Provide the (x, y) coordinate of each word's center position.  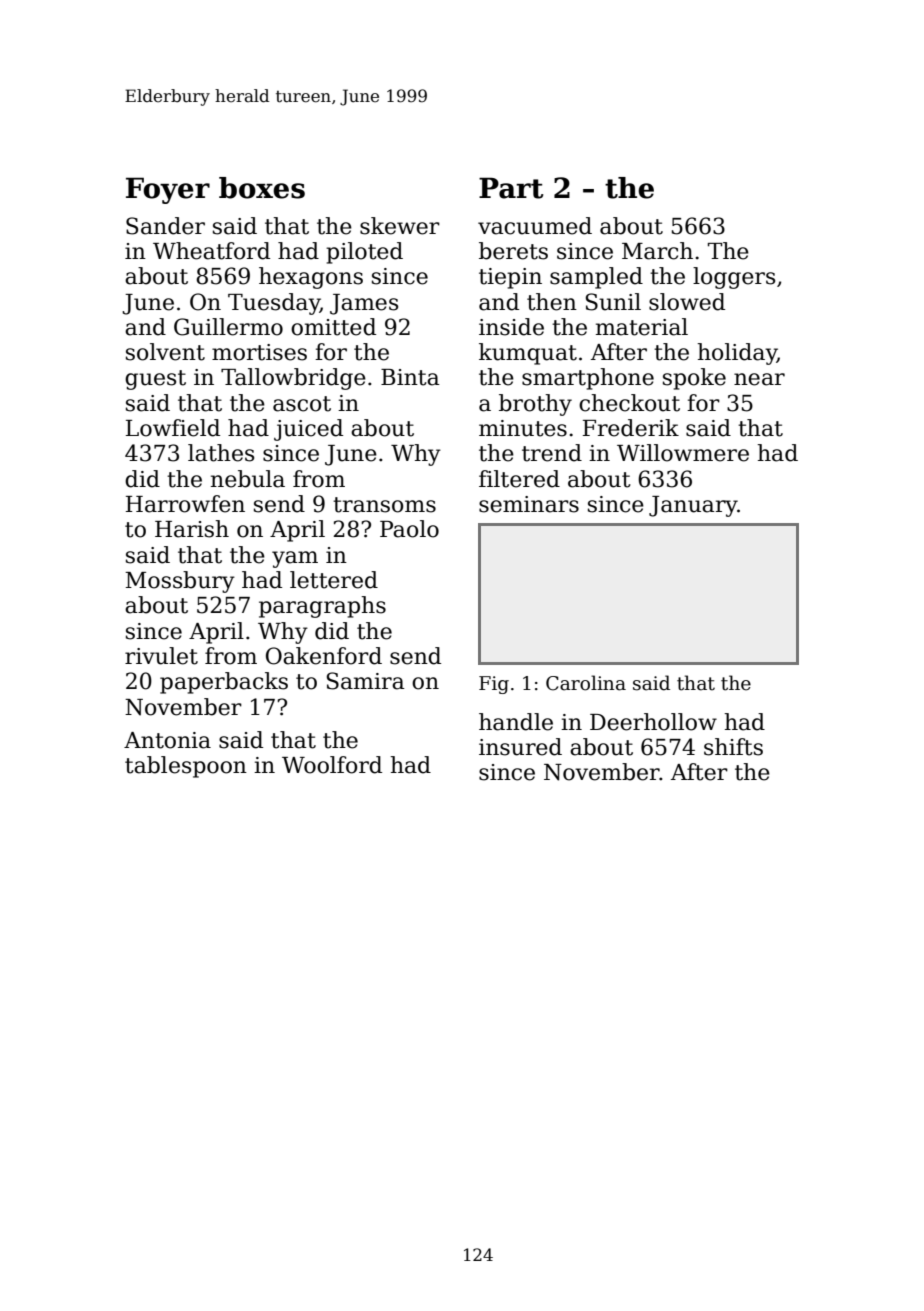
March (657, 251)
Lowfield (173, 428)
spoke (694, 379)
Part (511, 188)
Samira (366, 681)
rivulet (161, 656)
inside (511, 327)
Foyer (168, 190)
